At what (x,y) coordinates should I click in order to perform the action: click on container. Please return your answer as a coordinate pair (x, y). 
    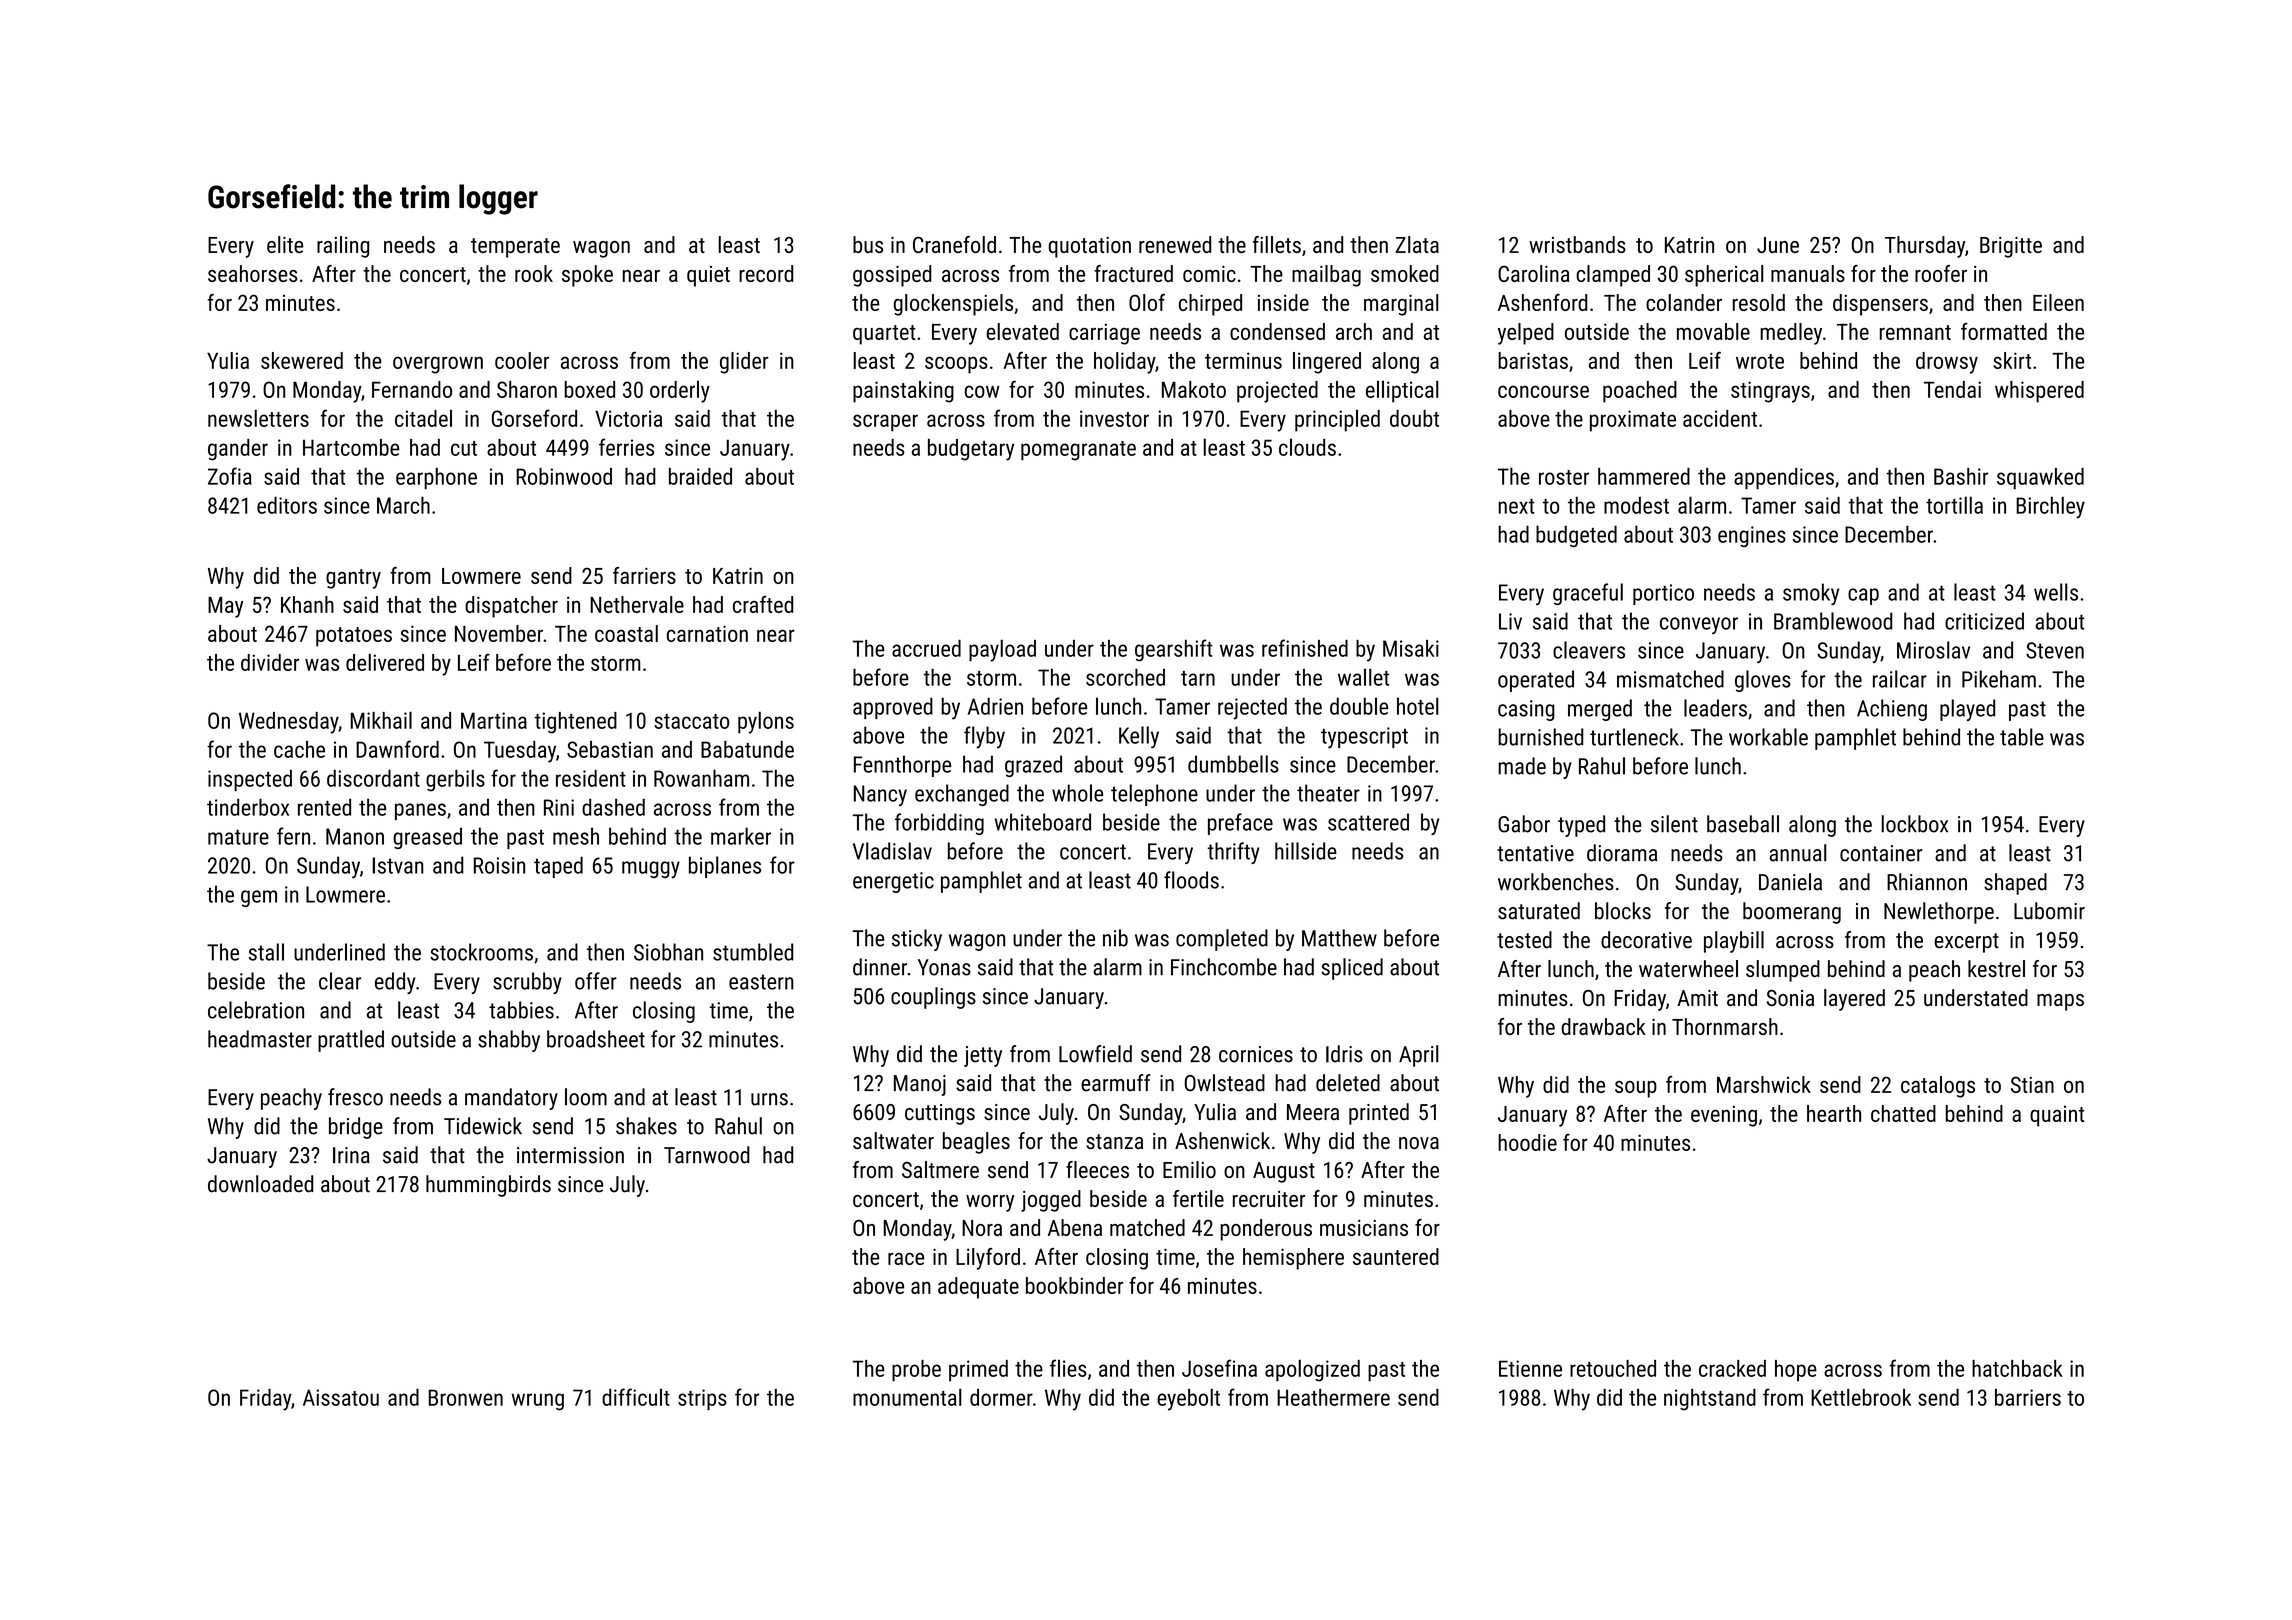
    Looking at the image, I should click on (1881, 853).
